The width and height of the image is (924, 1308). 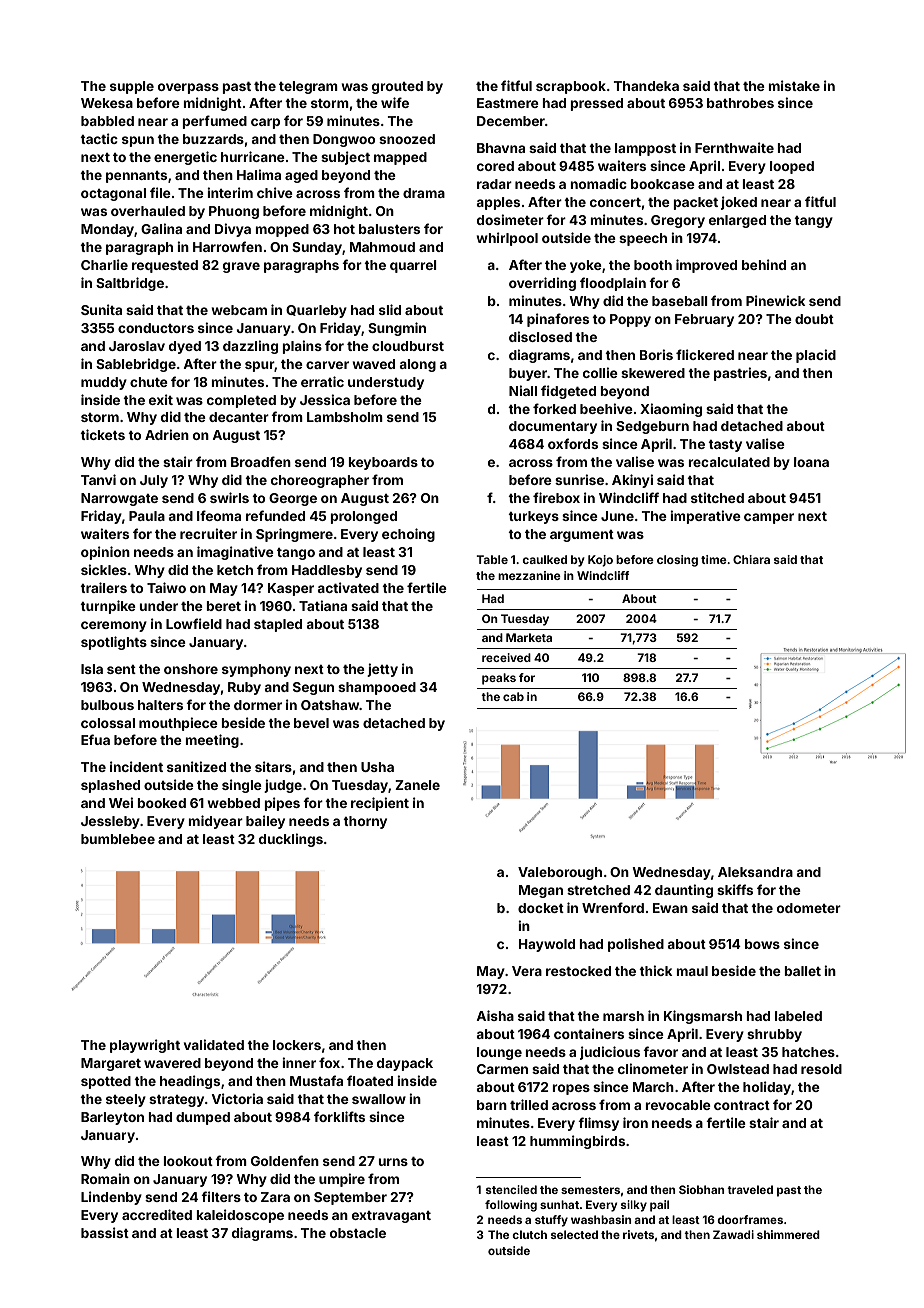 What do you see at coordinates (382, 670) in the image?
I see `jetty` at bounding box center [382, 670].
